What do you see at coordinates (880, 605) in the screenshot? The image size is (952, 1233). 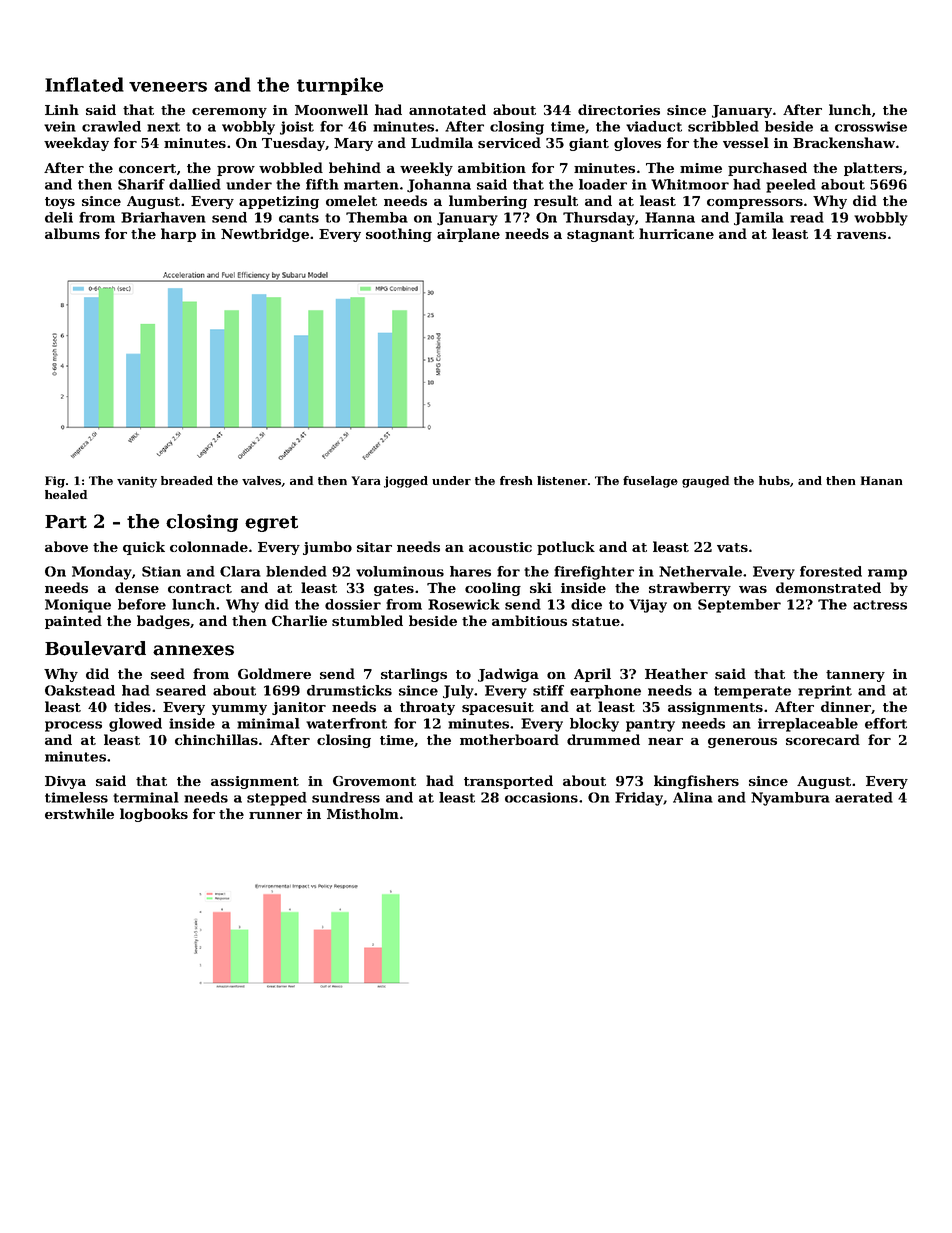 I see `actress` at bounding box center [880, 605].
